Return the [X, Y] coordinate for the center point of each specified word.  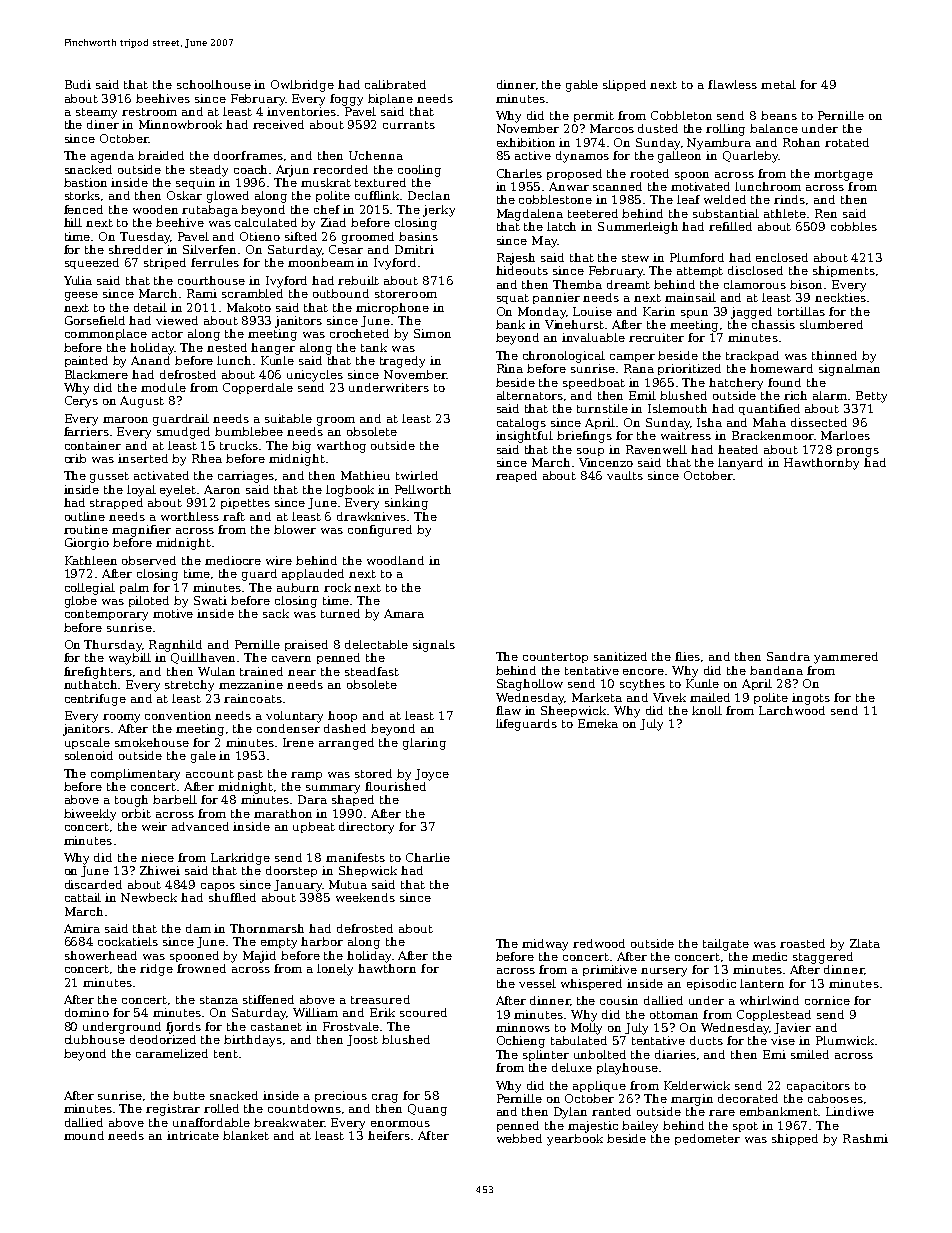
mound [84, 1135]
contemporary [106, 615]
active [533, 155]
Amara [404, 613]
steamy [96, 113]
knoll [707, 710]
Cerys [81, 402]
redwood [599, 943]
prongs [858, 452]
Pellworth [423, 489]
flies [687, 656]
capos [218, 887]
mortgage [843, 175]
